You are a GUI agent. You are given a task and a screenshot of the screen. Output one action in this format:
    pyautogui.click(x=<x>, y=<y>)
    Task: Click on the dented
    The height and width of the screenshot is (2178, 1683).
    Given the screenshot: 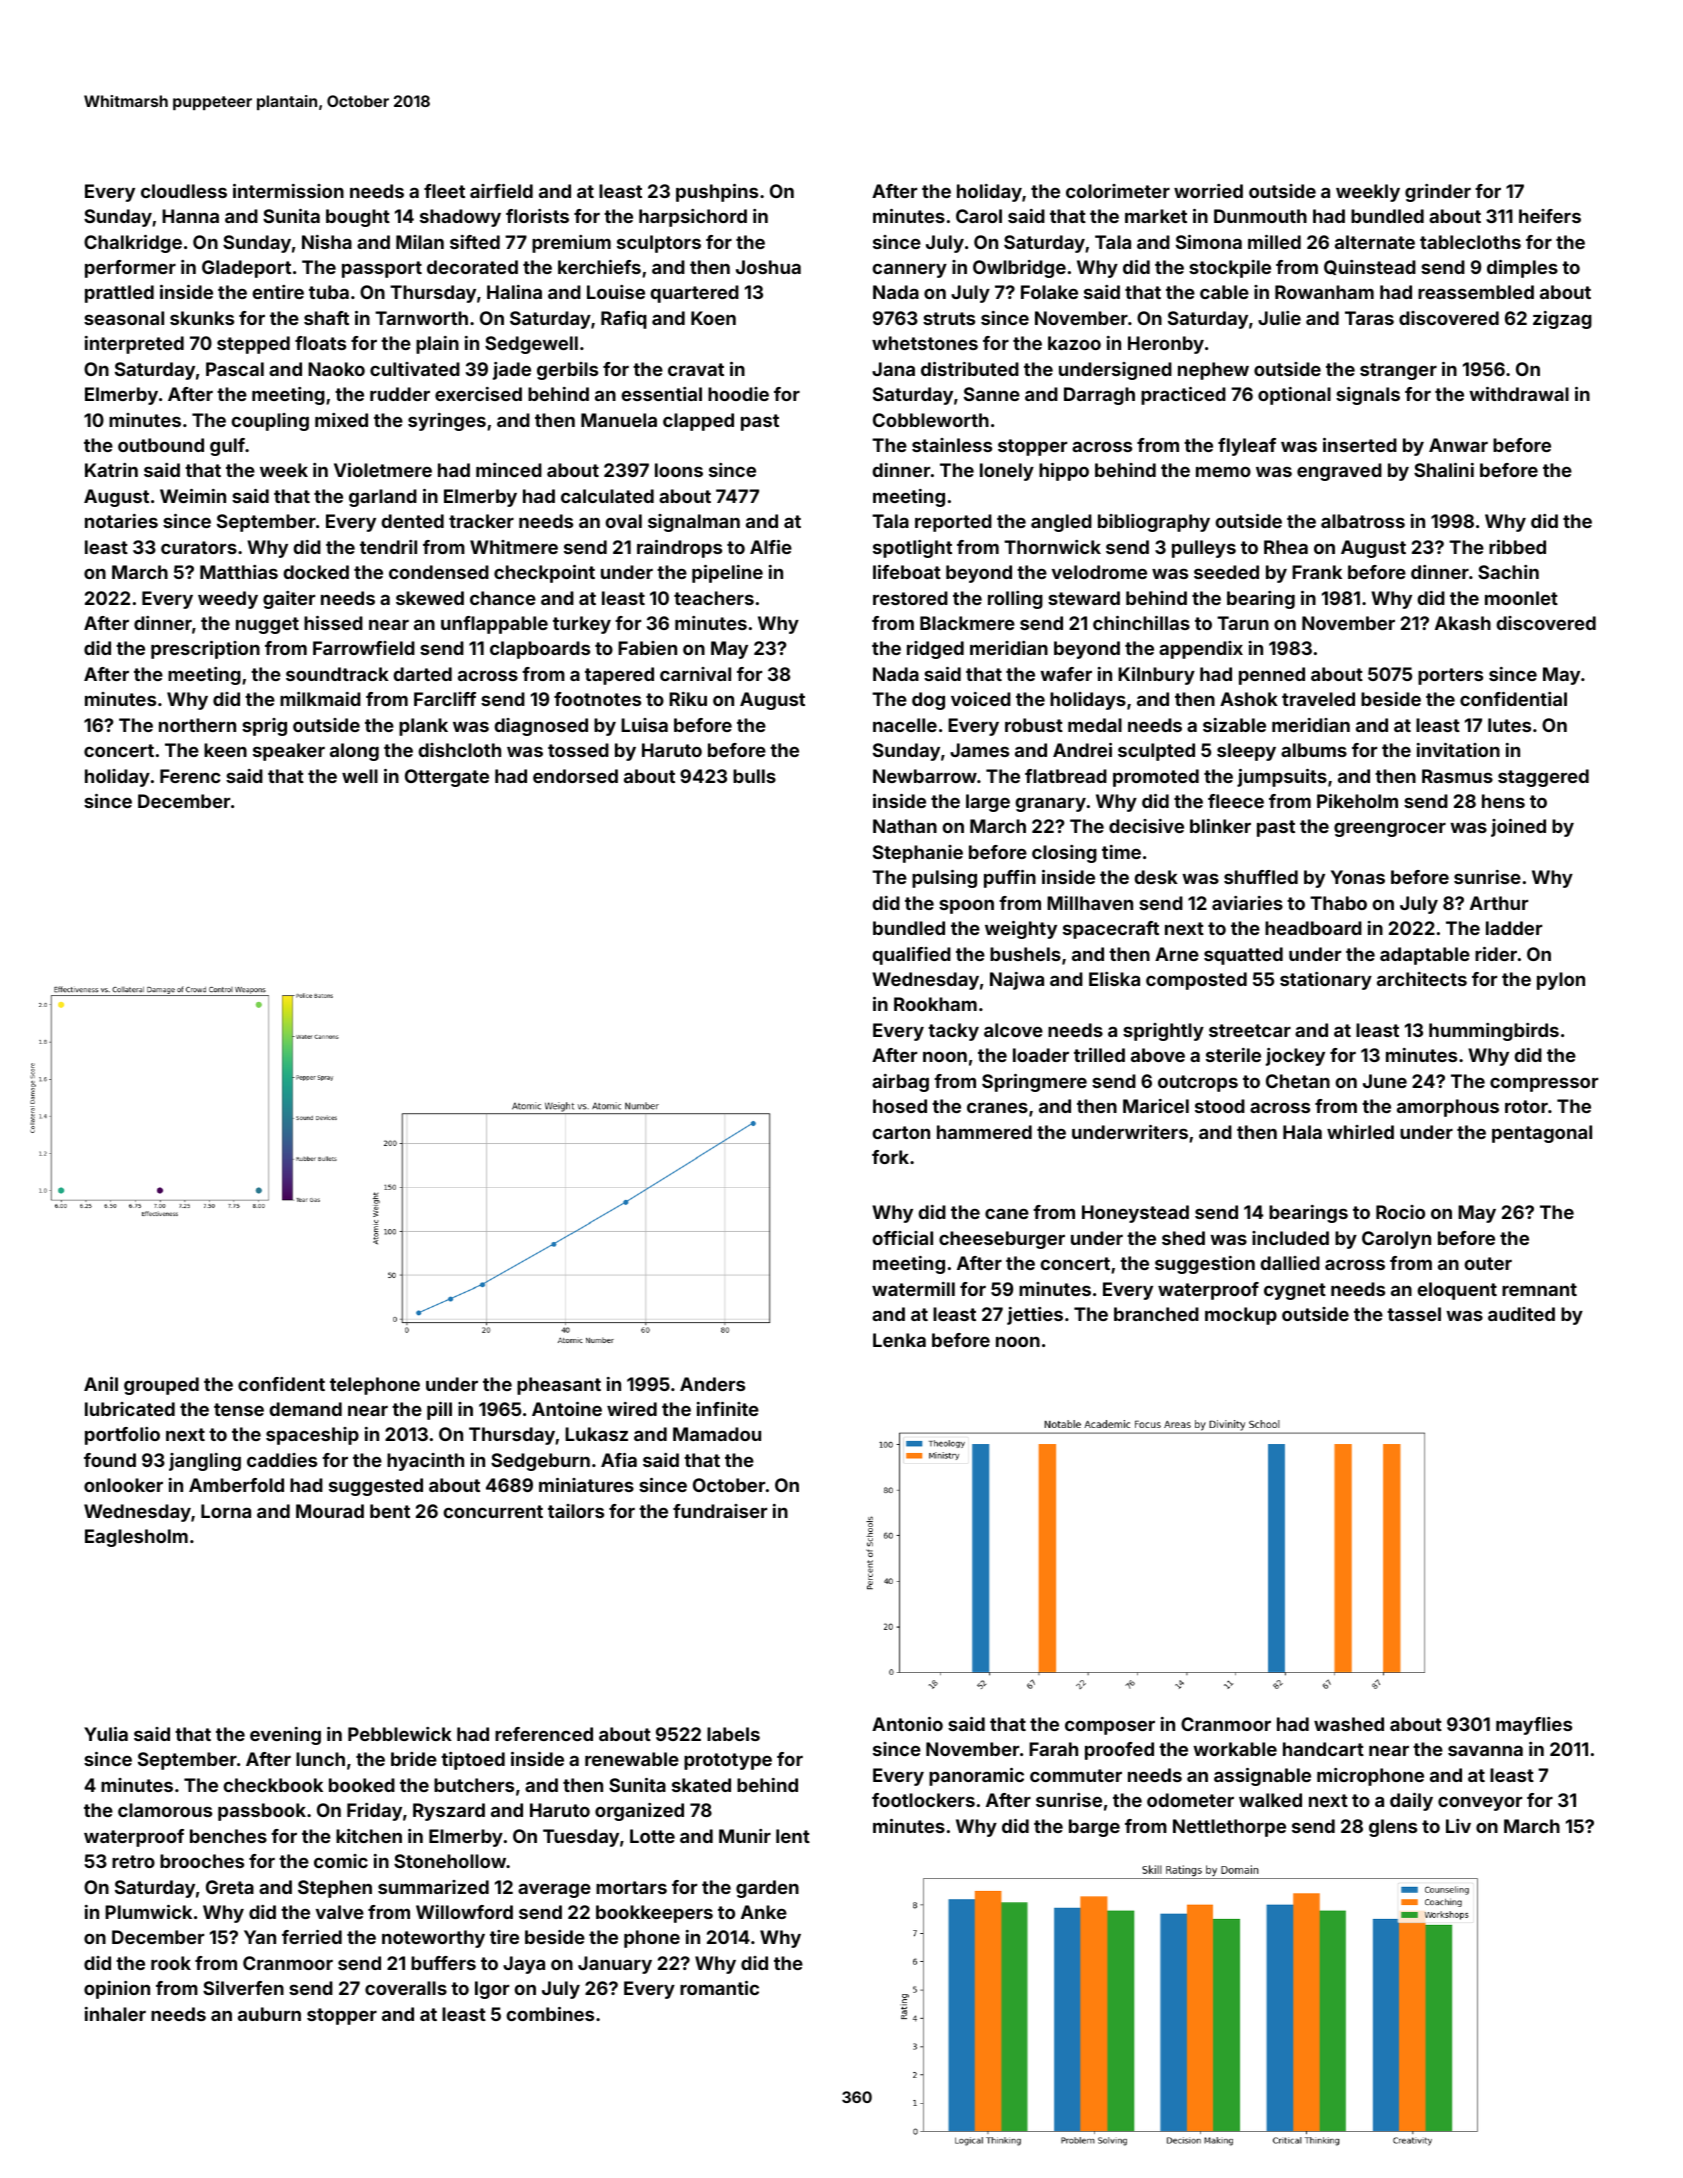 What is the action you would take?
    pyautogui.click(x=413, y=521)
